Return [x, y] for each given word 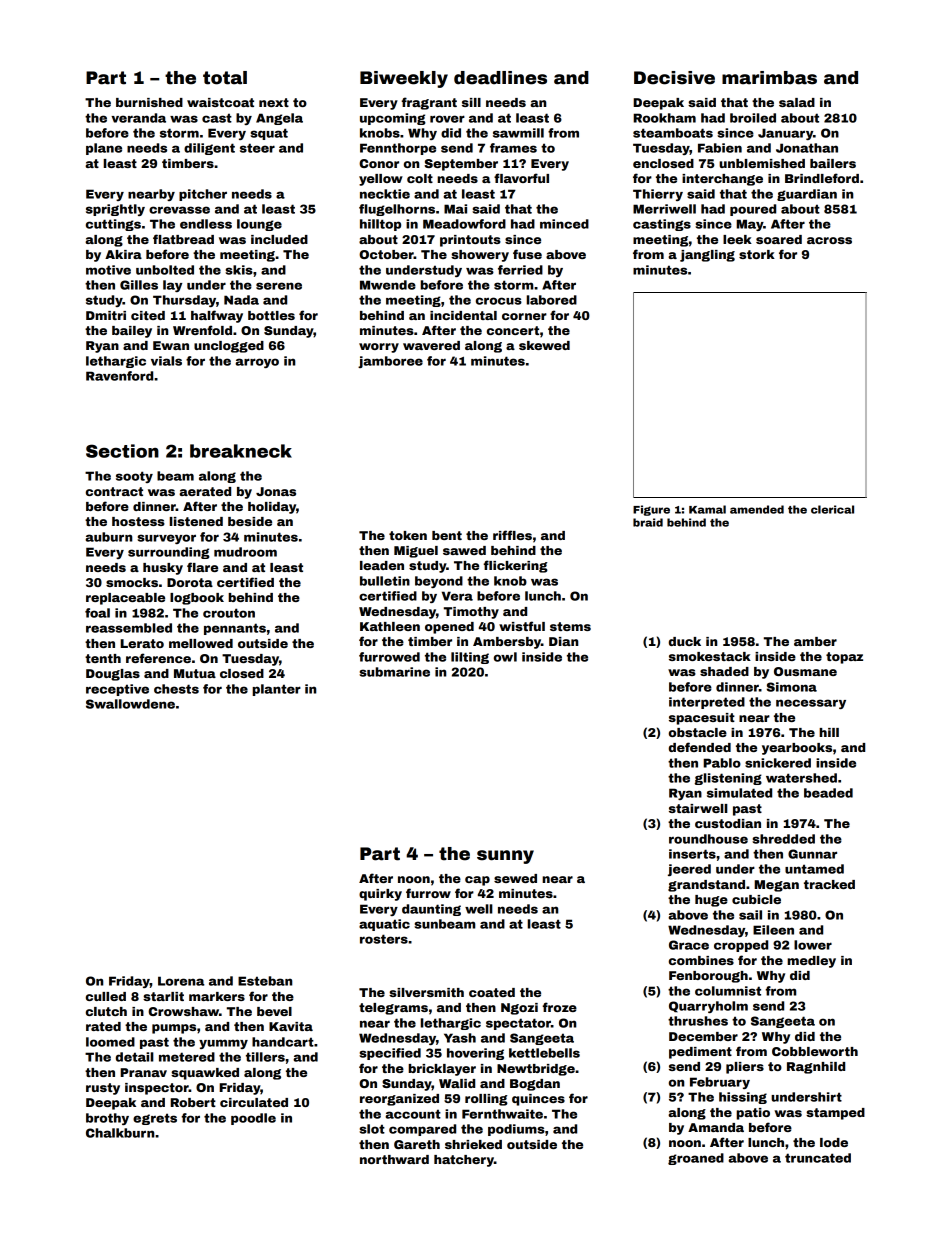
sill [471, 102]
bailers [833, 163]
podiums [516, 1130]
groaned [696, 1159]
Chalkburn [120, 1133]
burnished [149, 102]
